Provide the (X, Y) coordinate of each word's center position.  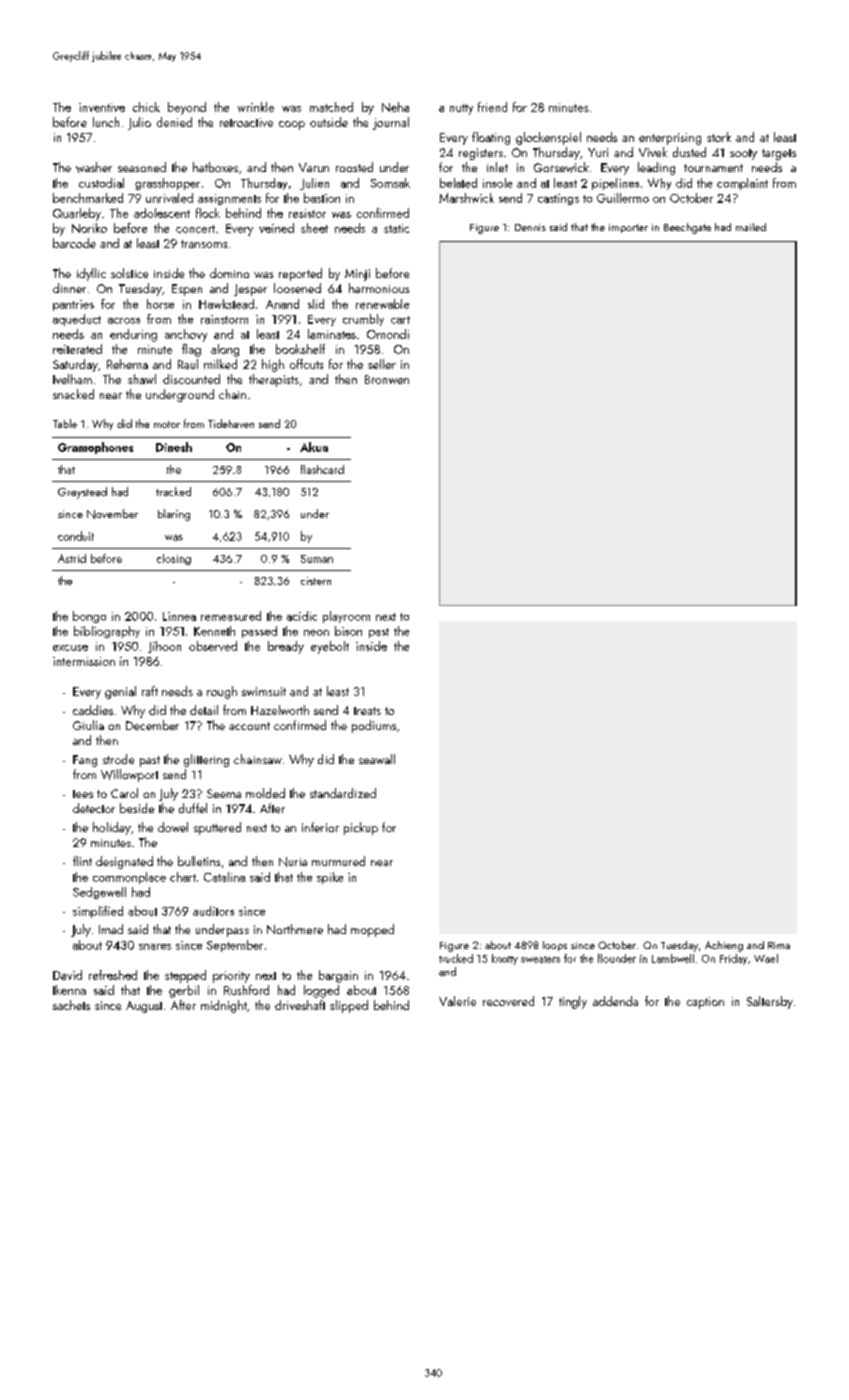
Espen (187, 290)
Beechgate (687, 228)
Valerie (457, 1001)
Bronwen (387, 379)
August (144, 1007)
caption (705, 1003)
